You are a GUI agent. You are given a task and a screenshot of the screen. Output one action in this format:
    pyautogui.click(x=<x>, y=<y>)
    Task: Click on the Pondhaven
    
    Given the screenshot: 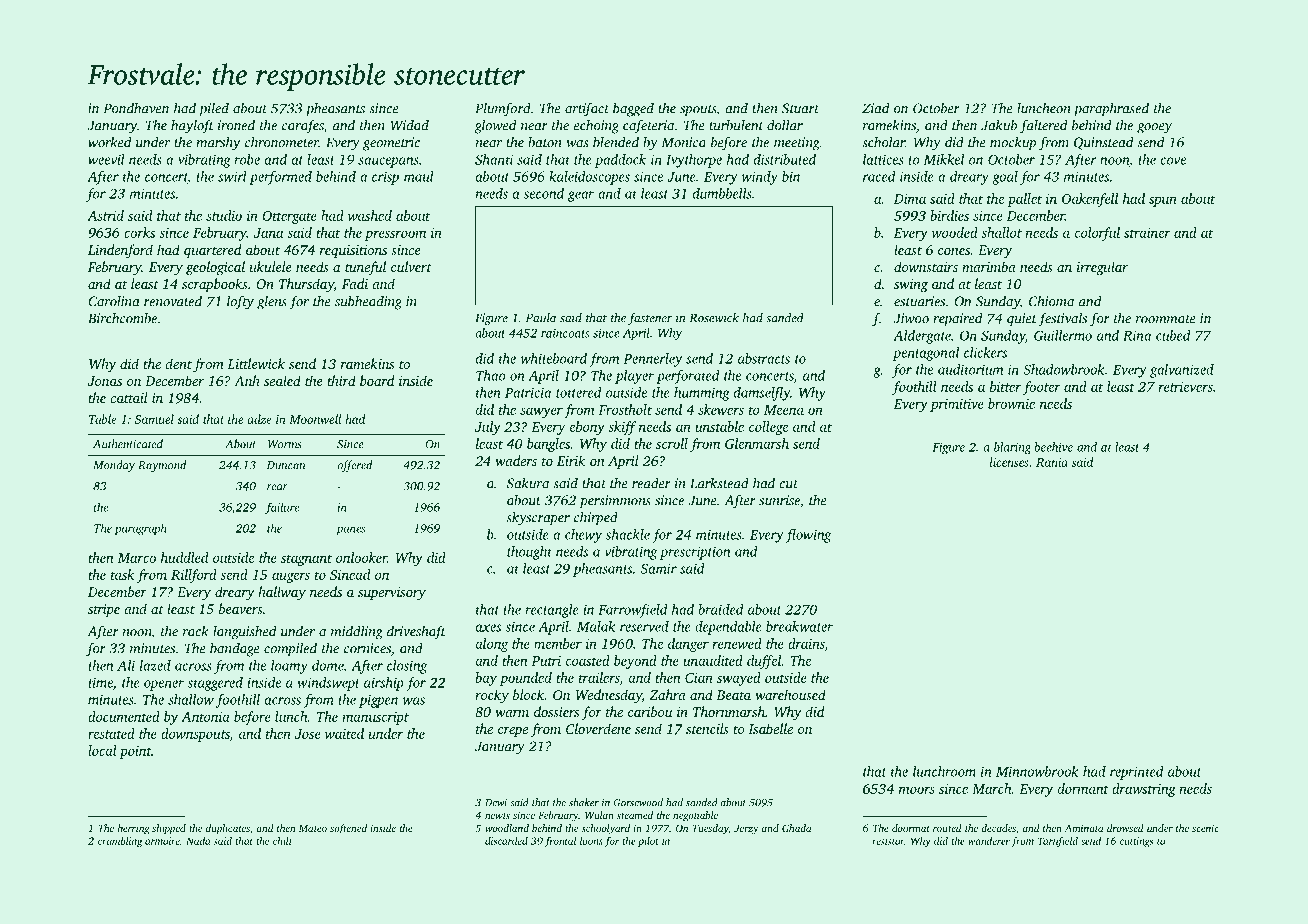 What is the action you would take?
    pyautogui.click(x=136, y=108)
